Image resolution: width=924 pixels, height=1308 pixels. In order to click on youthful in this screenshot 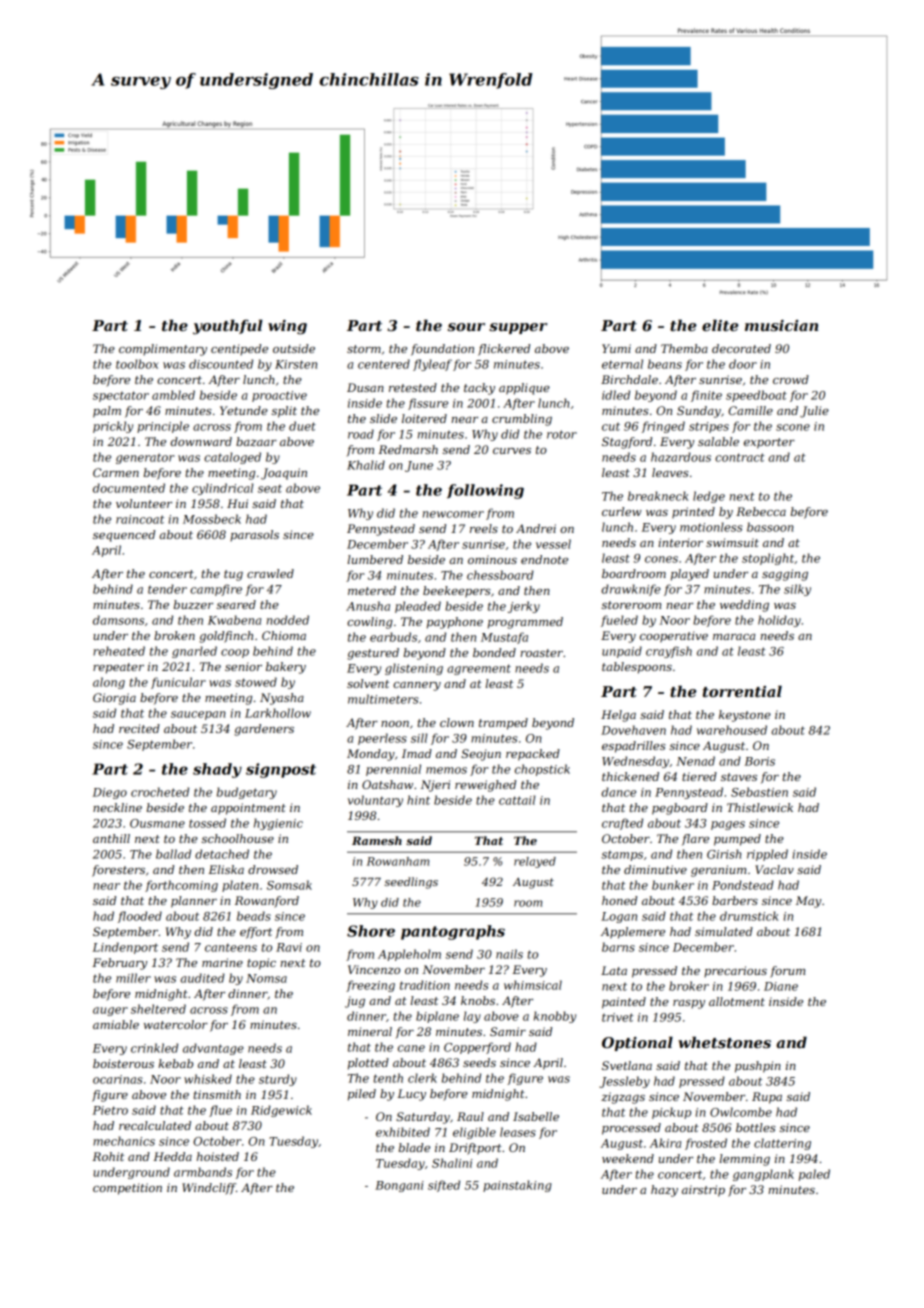, I will do `click(228, 327)`.
